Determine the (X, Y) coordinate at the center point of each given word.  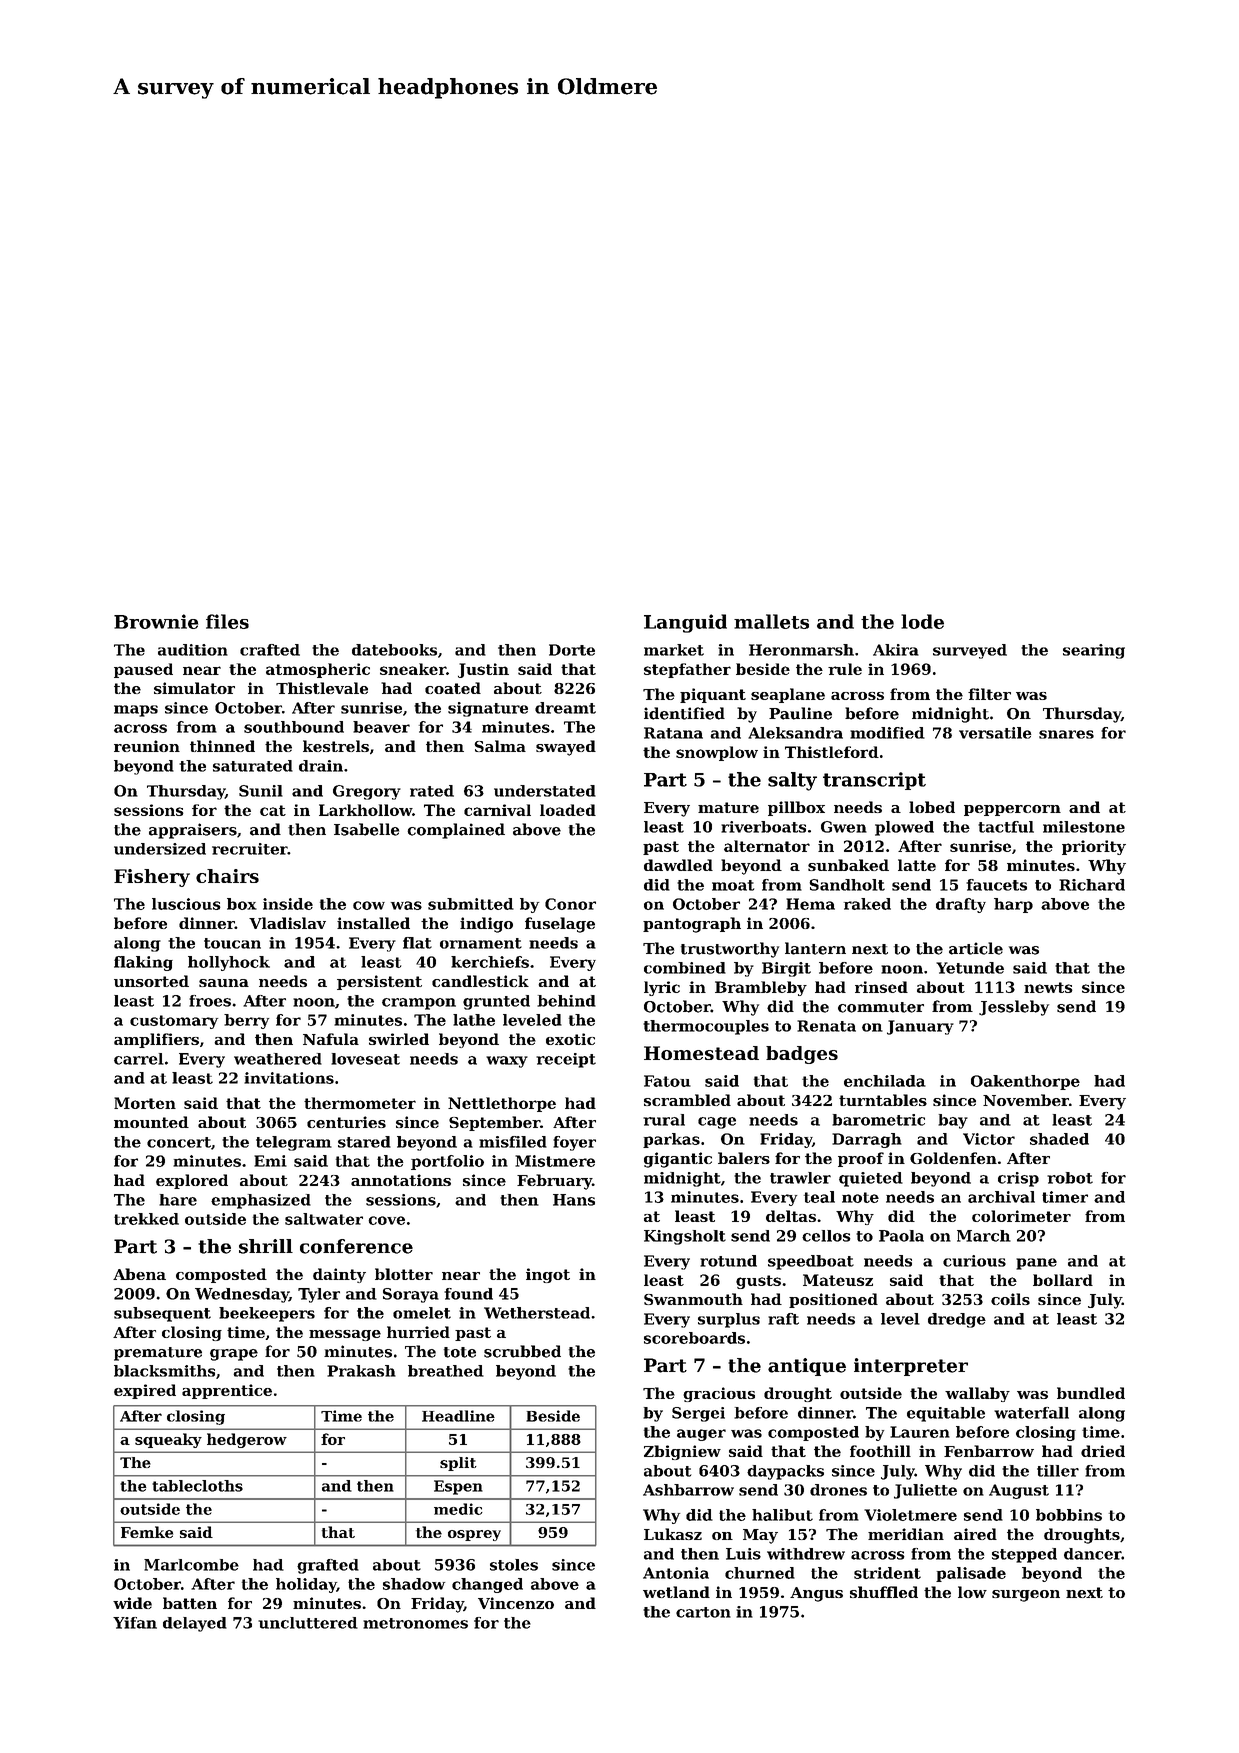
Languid (685, 623)
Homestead (701, 1053)
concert (179, 1142)
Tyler (319, 1295)
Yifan (135, 1623)
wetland (676, 1592)
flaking (143, 963)
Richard (1092, 885)
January (920, 1027)
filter (989, 694)
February (554, 1182)
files (227, 621)
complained (456, 831)
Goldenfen (953, 1158)
